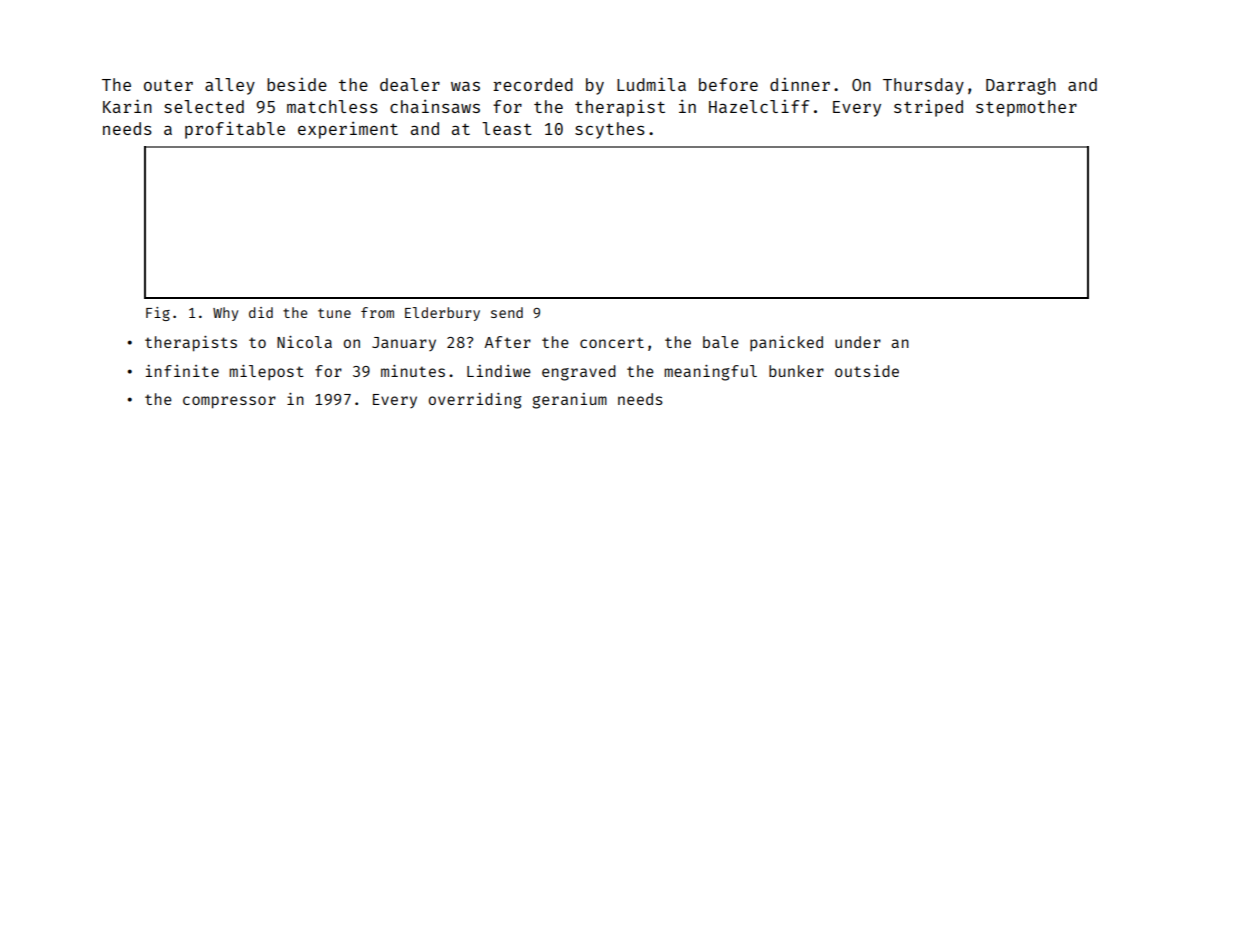  I want to click on did, so click(261, 312).
